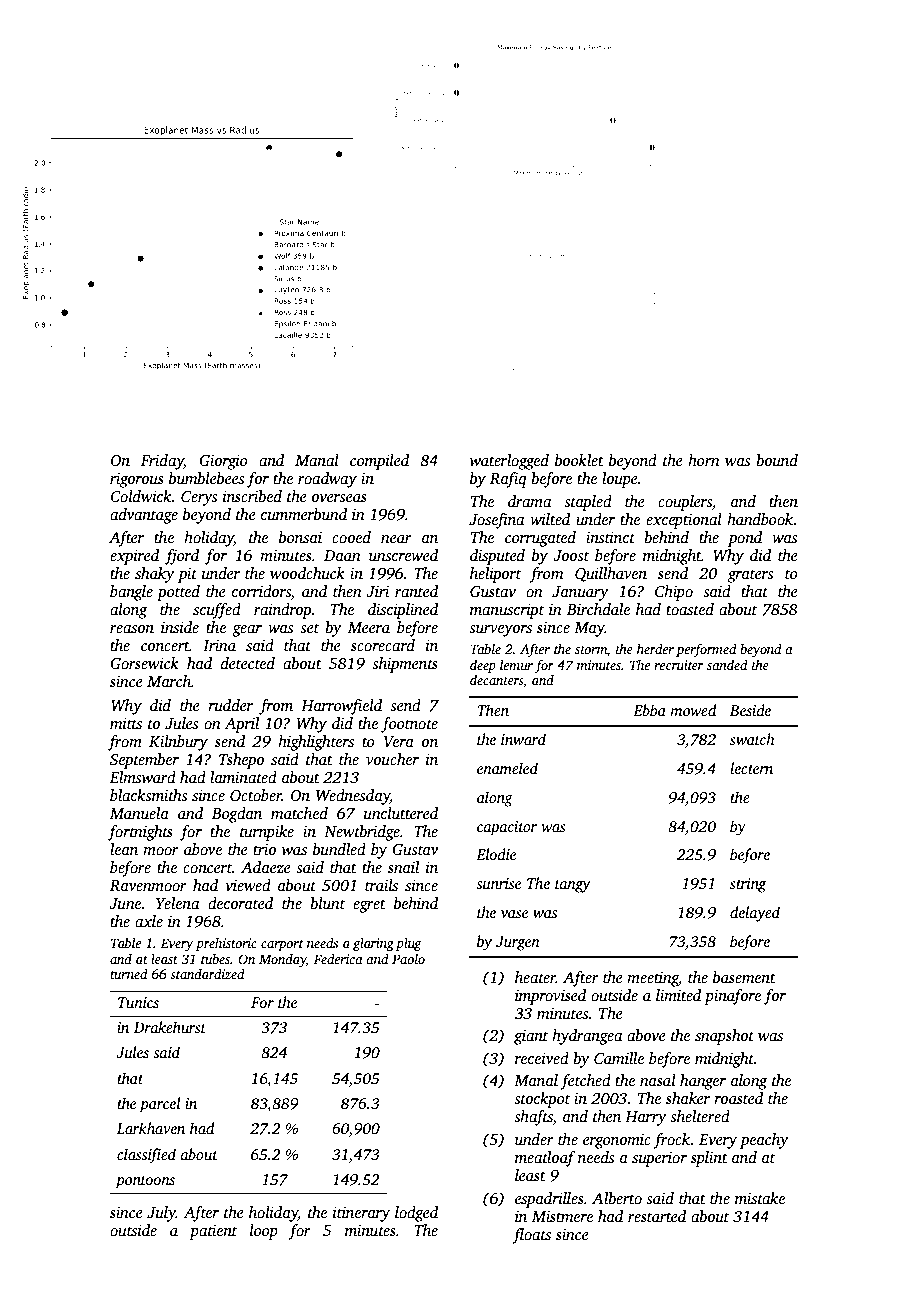 This screenshot has width=908, height=1316. Describe the element at coordinates (514, 914) in the screenshot. I see `vase` at that location.
